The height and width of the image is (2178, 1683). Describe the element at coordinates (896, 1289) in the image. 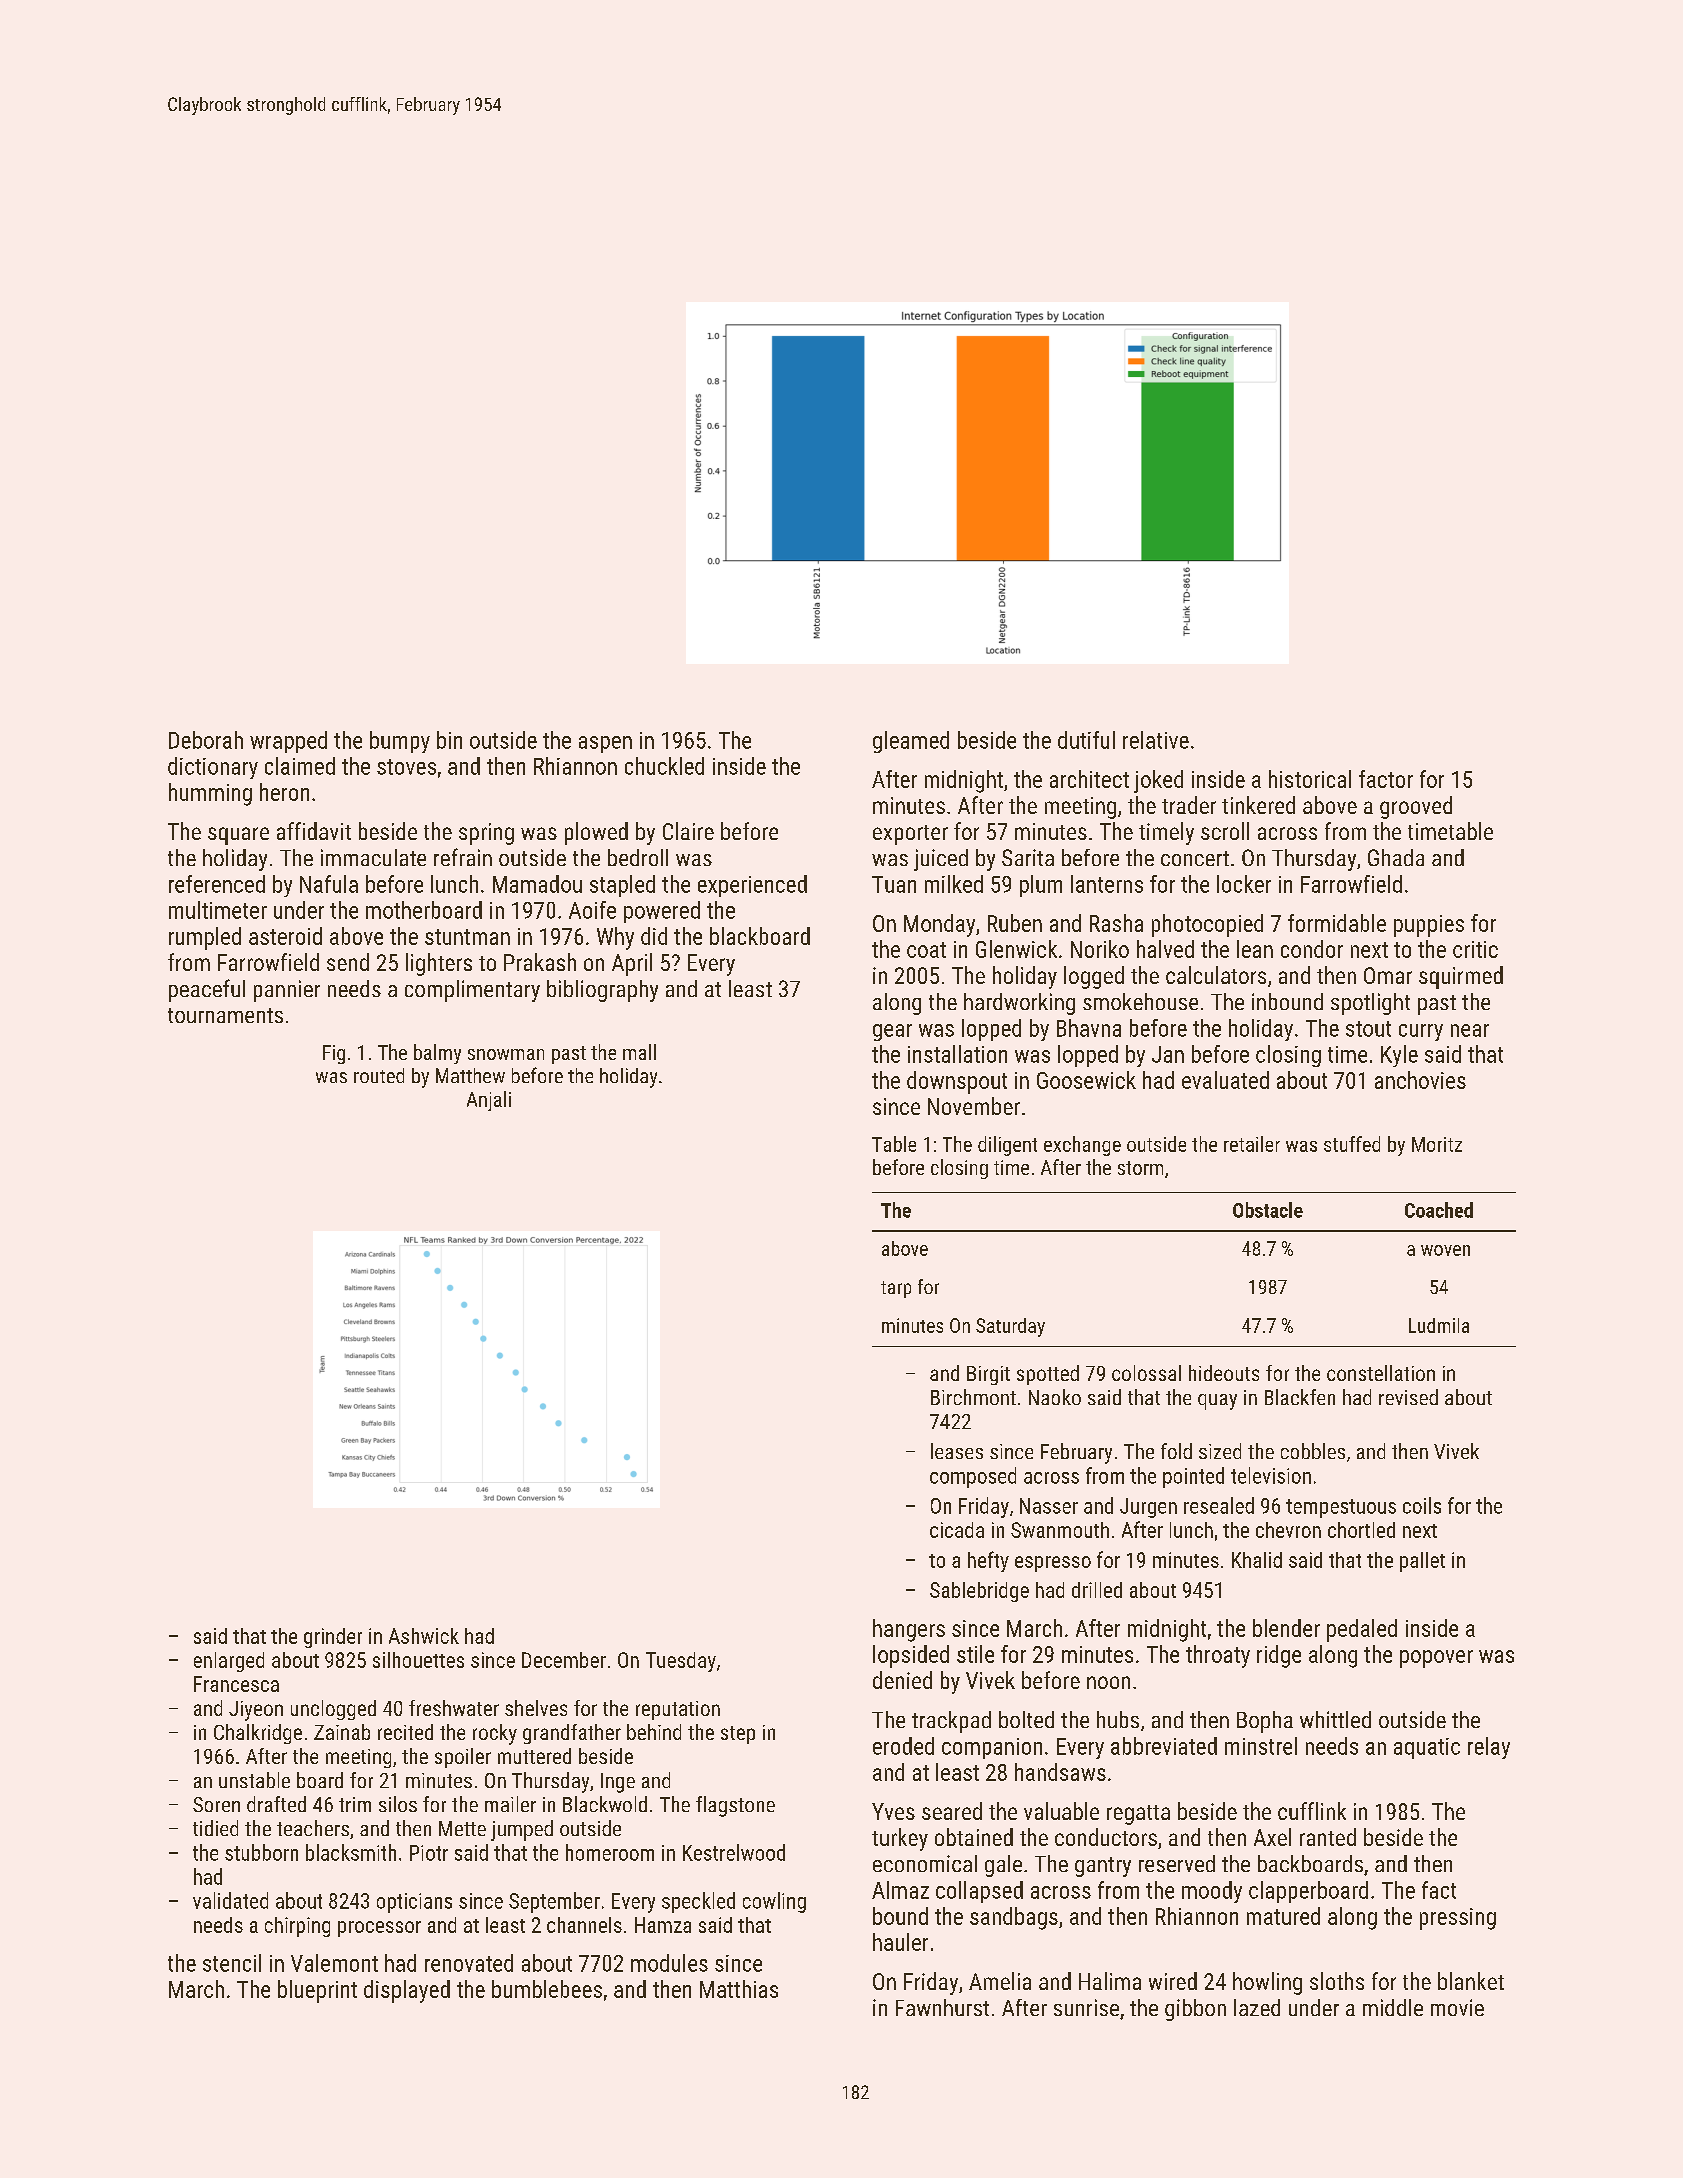

I see `tarp` at that location.
